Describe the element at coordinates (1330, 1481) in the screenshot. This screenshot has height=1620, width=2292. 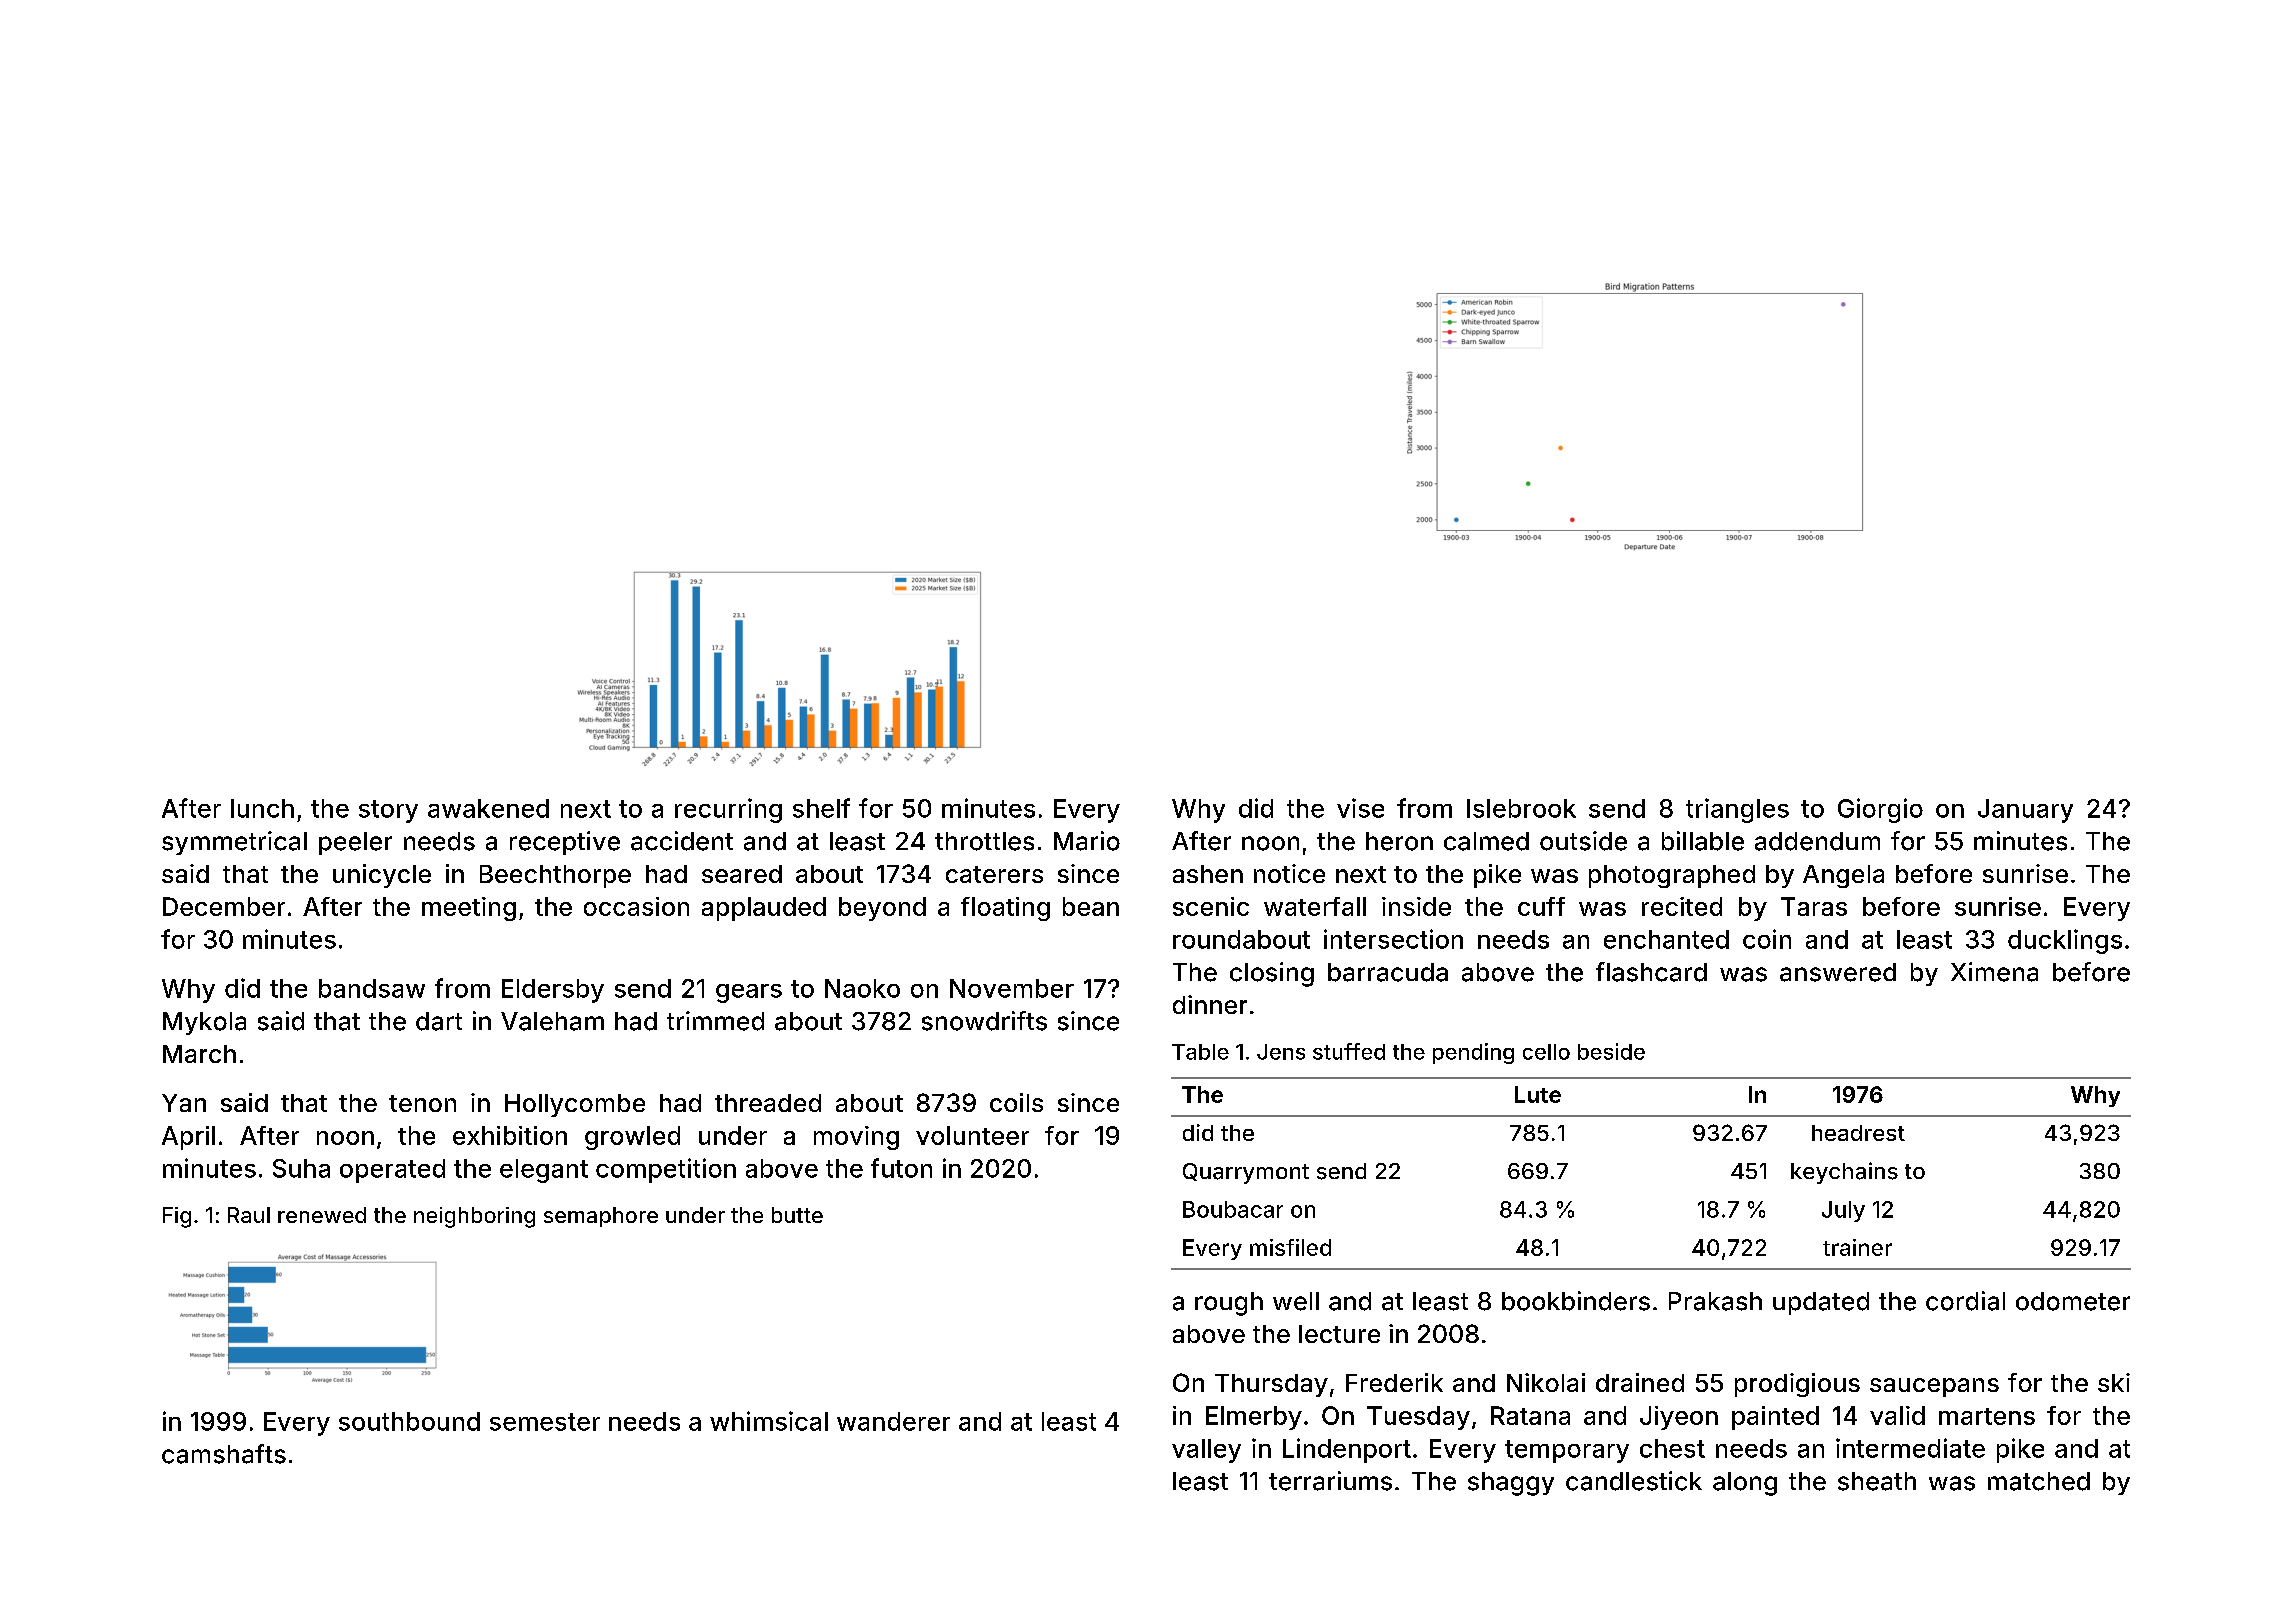
I see `terrariums` at that location.
